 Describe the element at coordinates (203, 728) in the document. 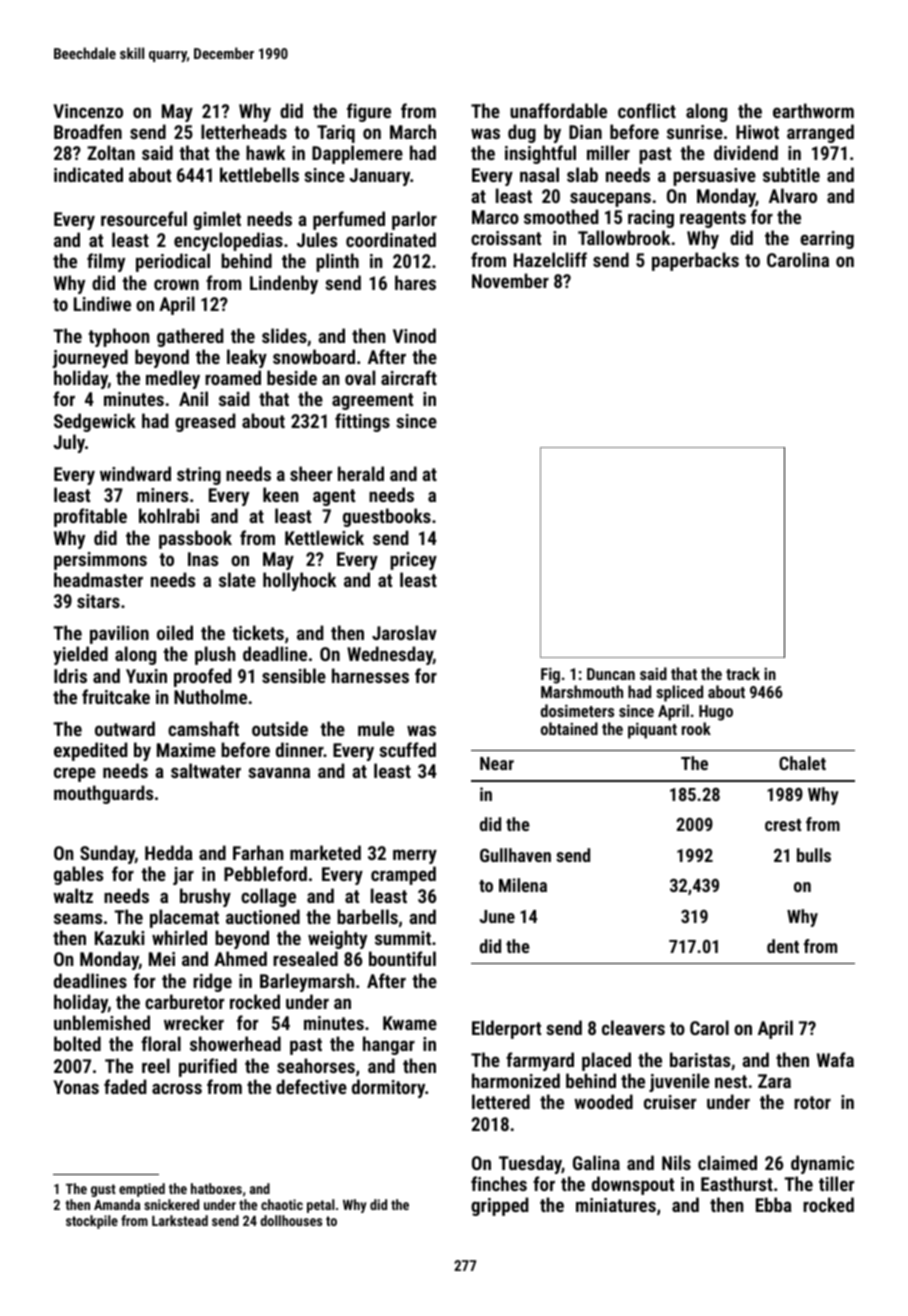

I see `camshaft` at that location.
